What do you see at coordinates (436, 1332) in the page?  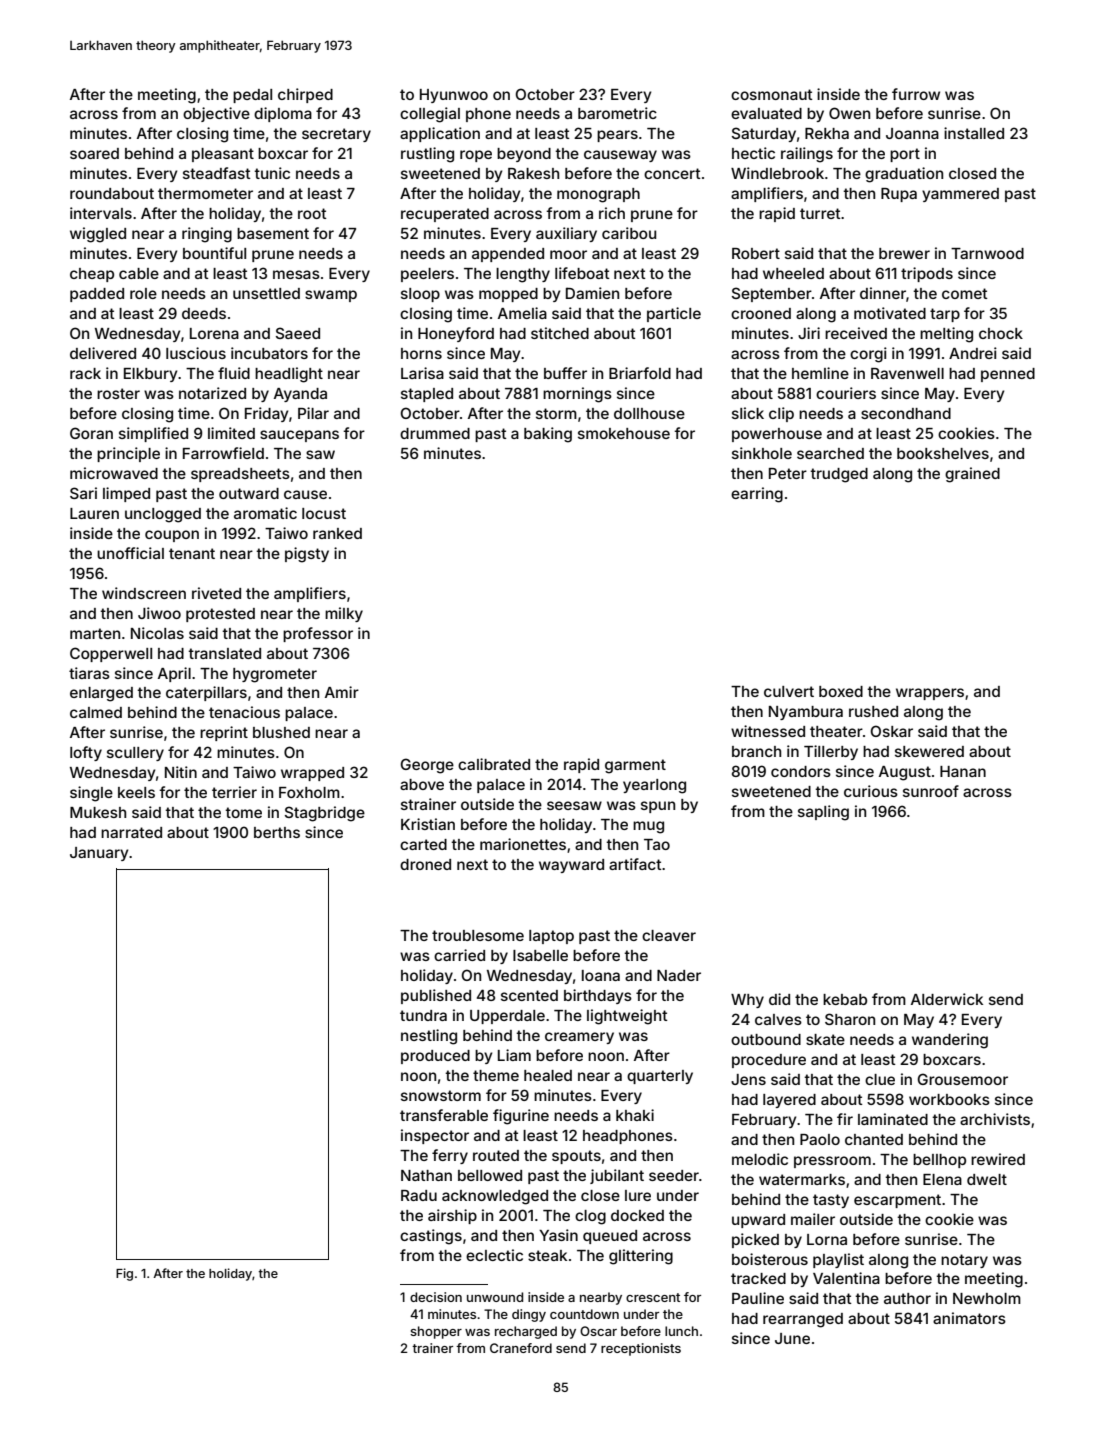 I see `shopper` at bounding box center [436, 1332].
